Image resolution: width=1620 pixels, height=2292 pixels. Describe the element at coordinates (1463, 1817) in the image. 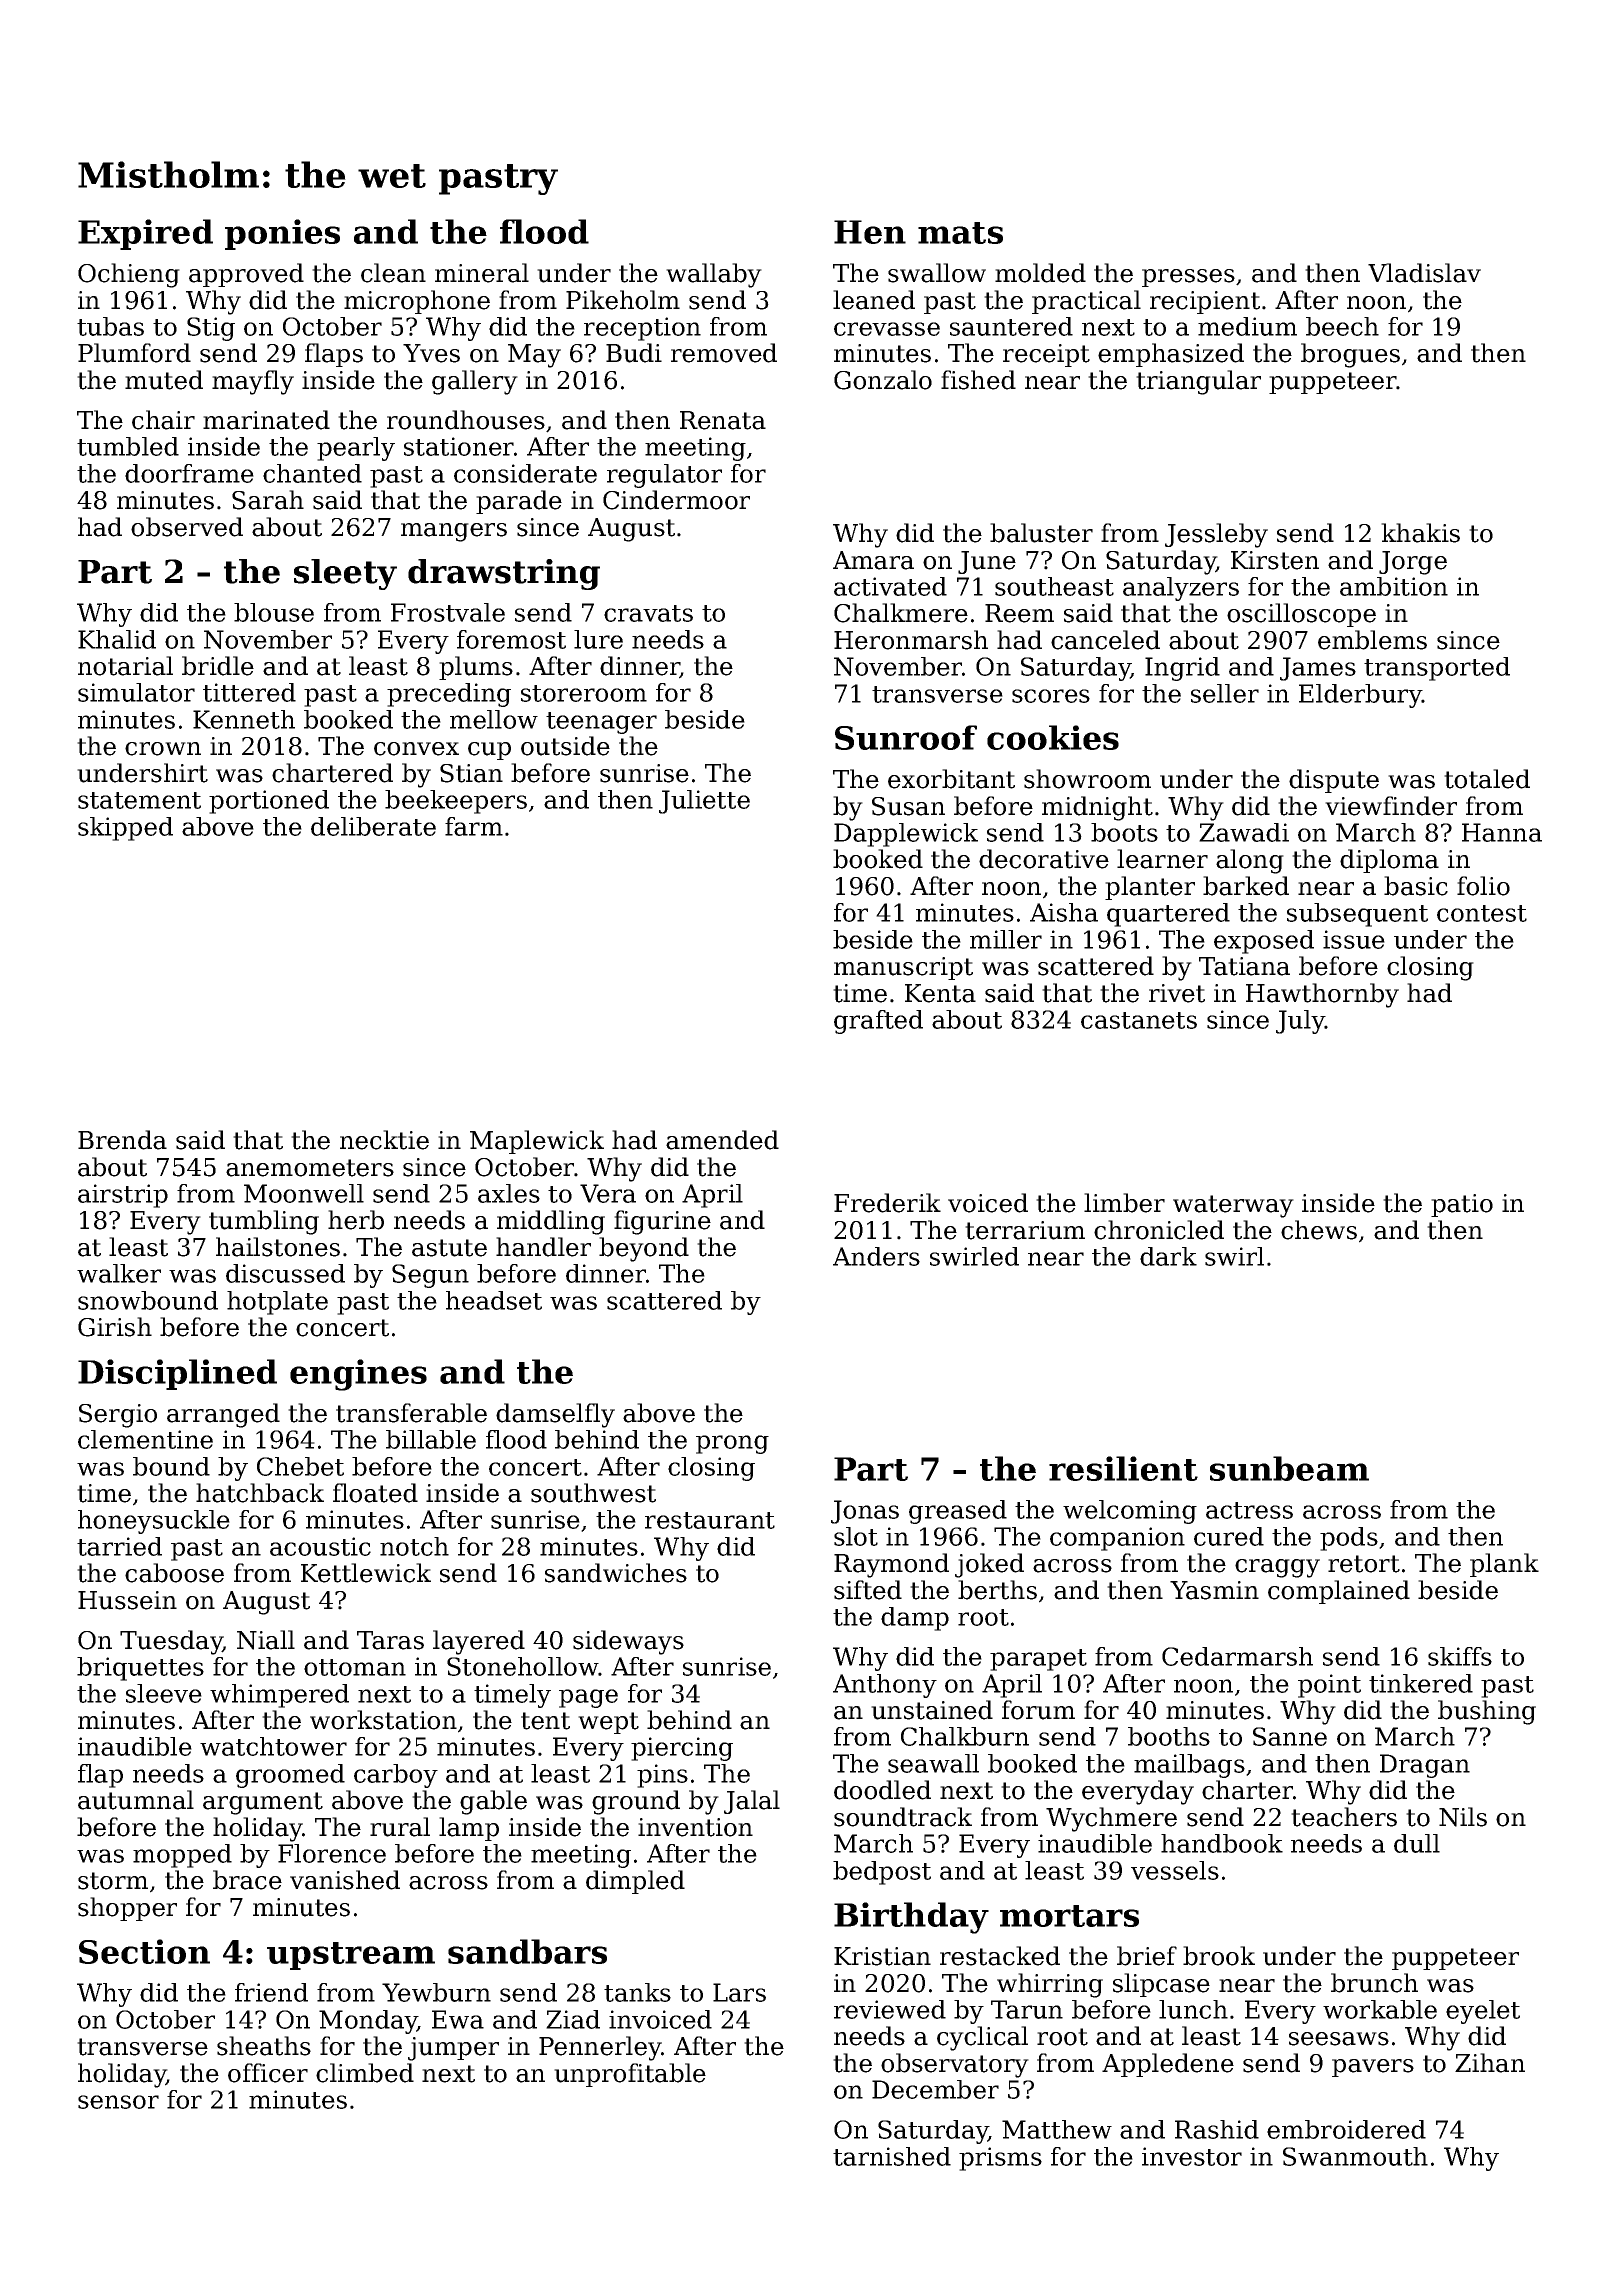

I see `Nils` at that location.
